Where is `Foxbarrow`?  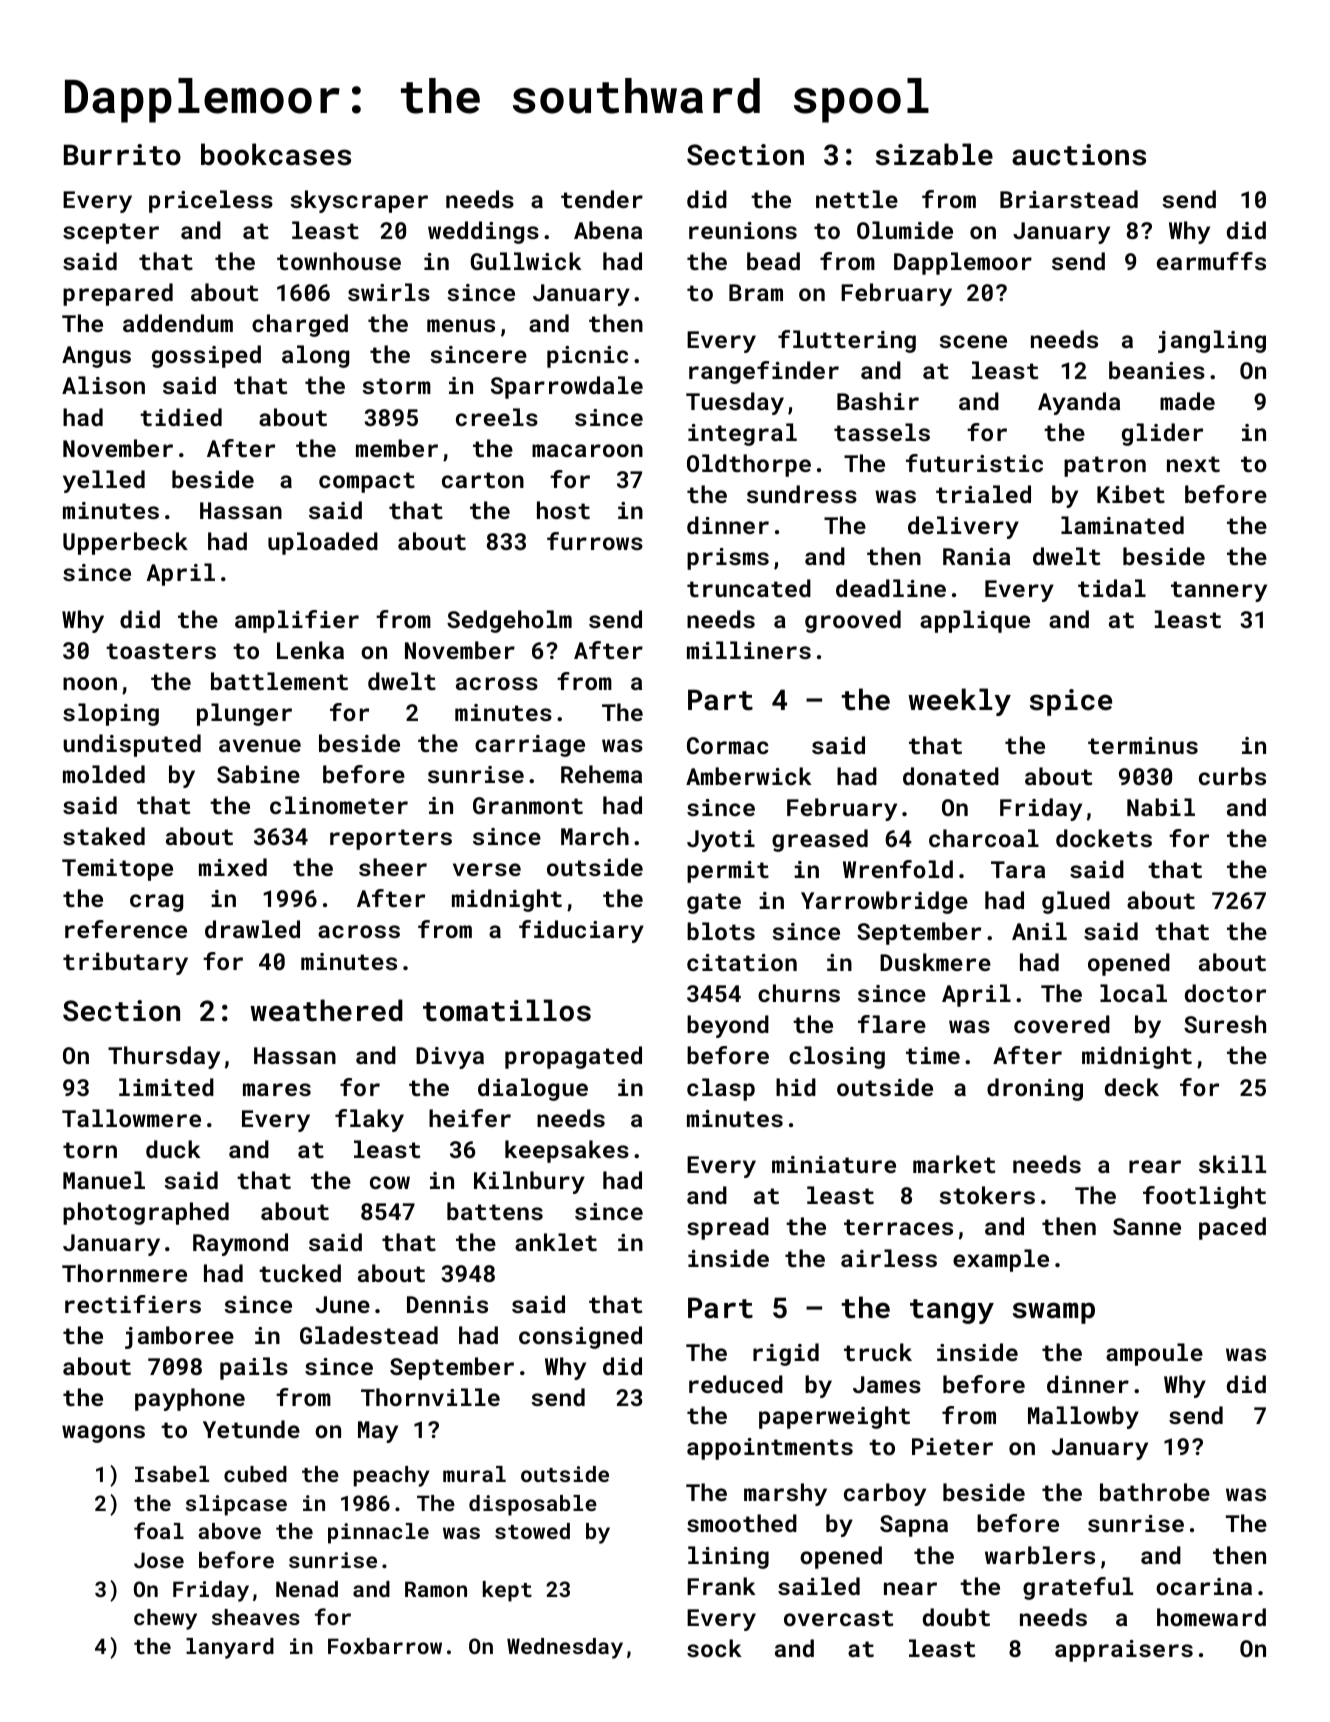 Foxbarrow is located at coordinates (385, 1646).
